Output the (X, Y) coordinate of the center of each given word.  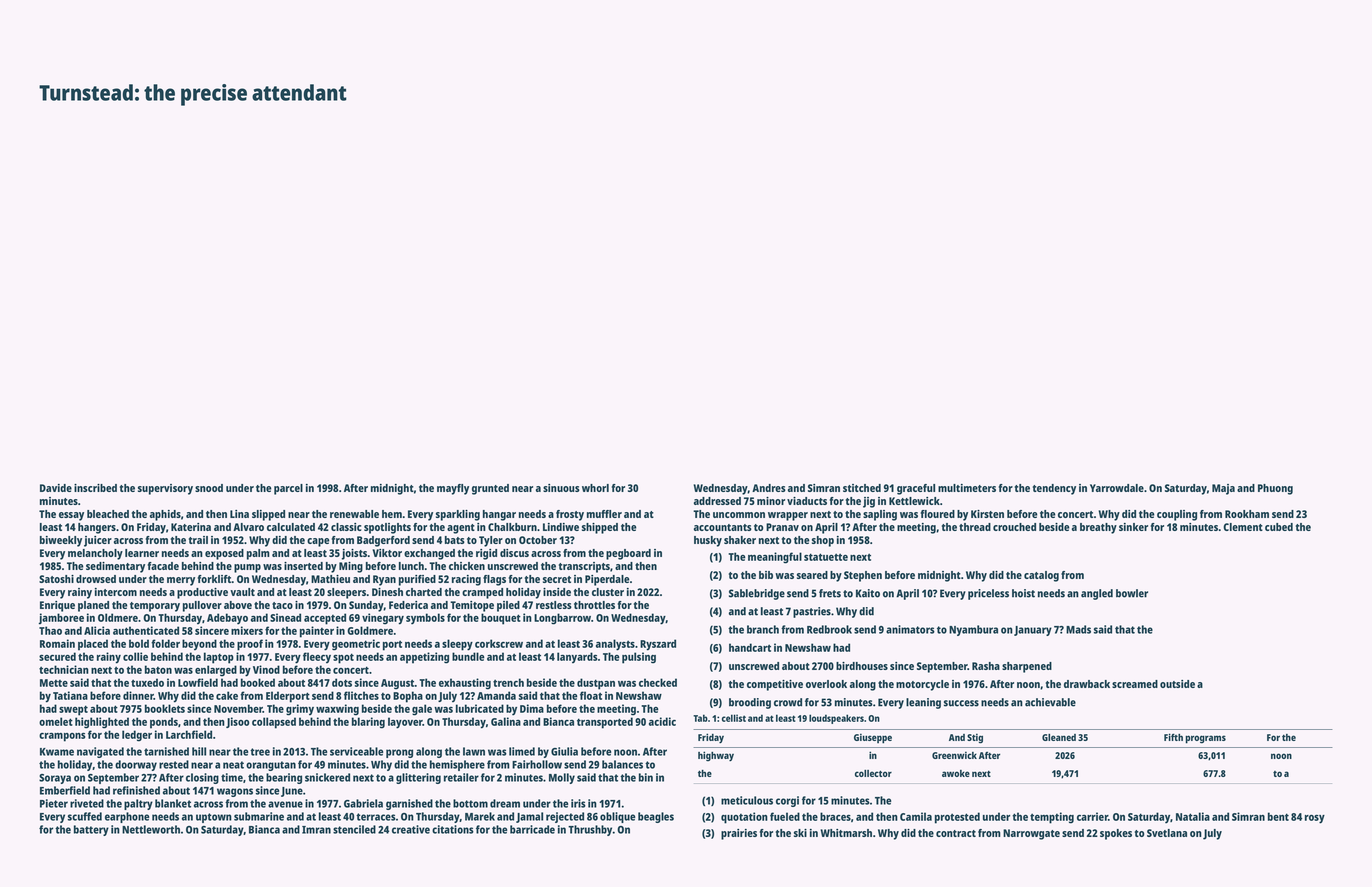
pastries (812, 612)
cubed (1279, 527)
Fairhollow (537, 764)
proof (250, 645)
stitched (862, 488)
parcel (288, 489)
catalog (1041, 576)
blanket (173, 803)
